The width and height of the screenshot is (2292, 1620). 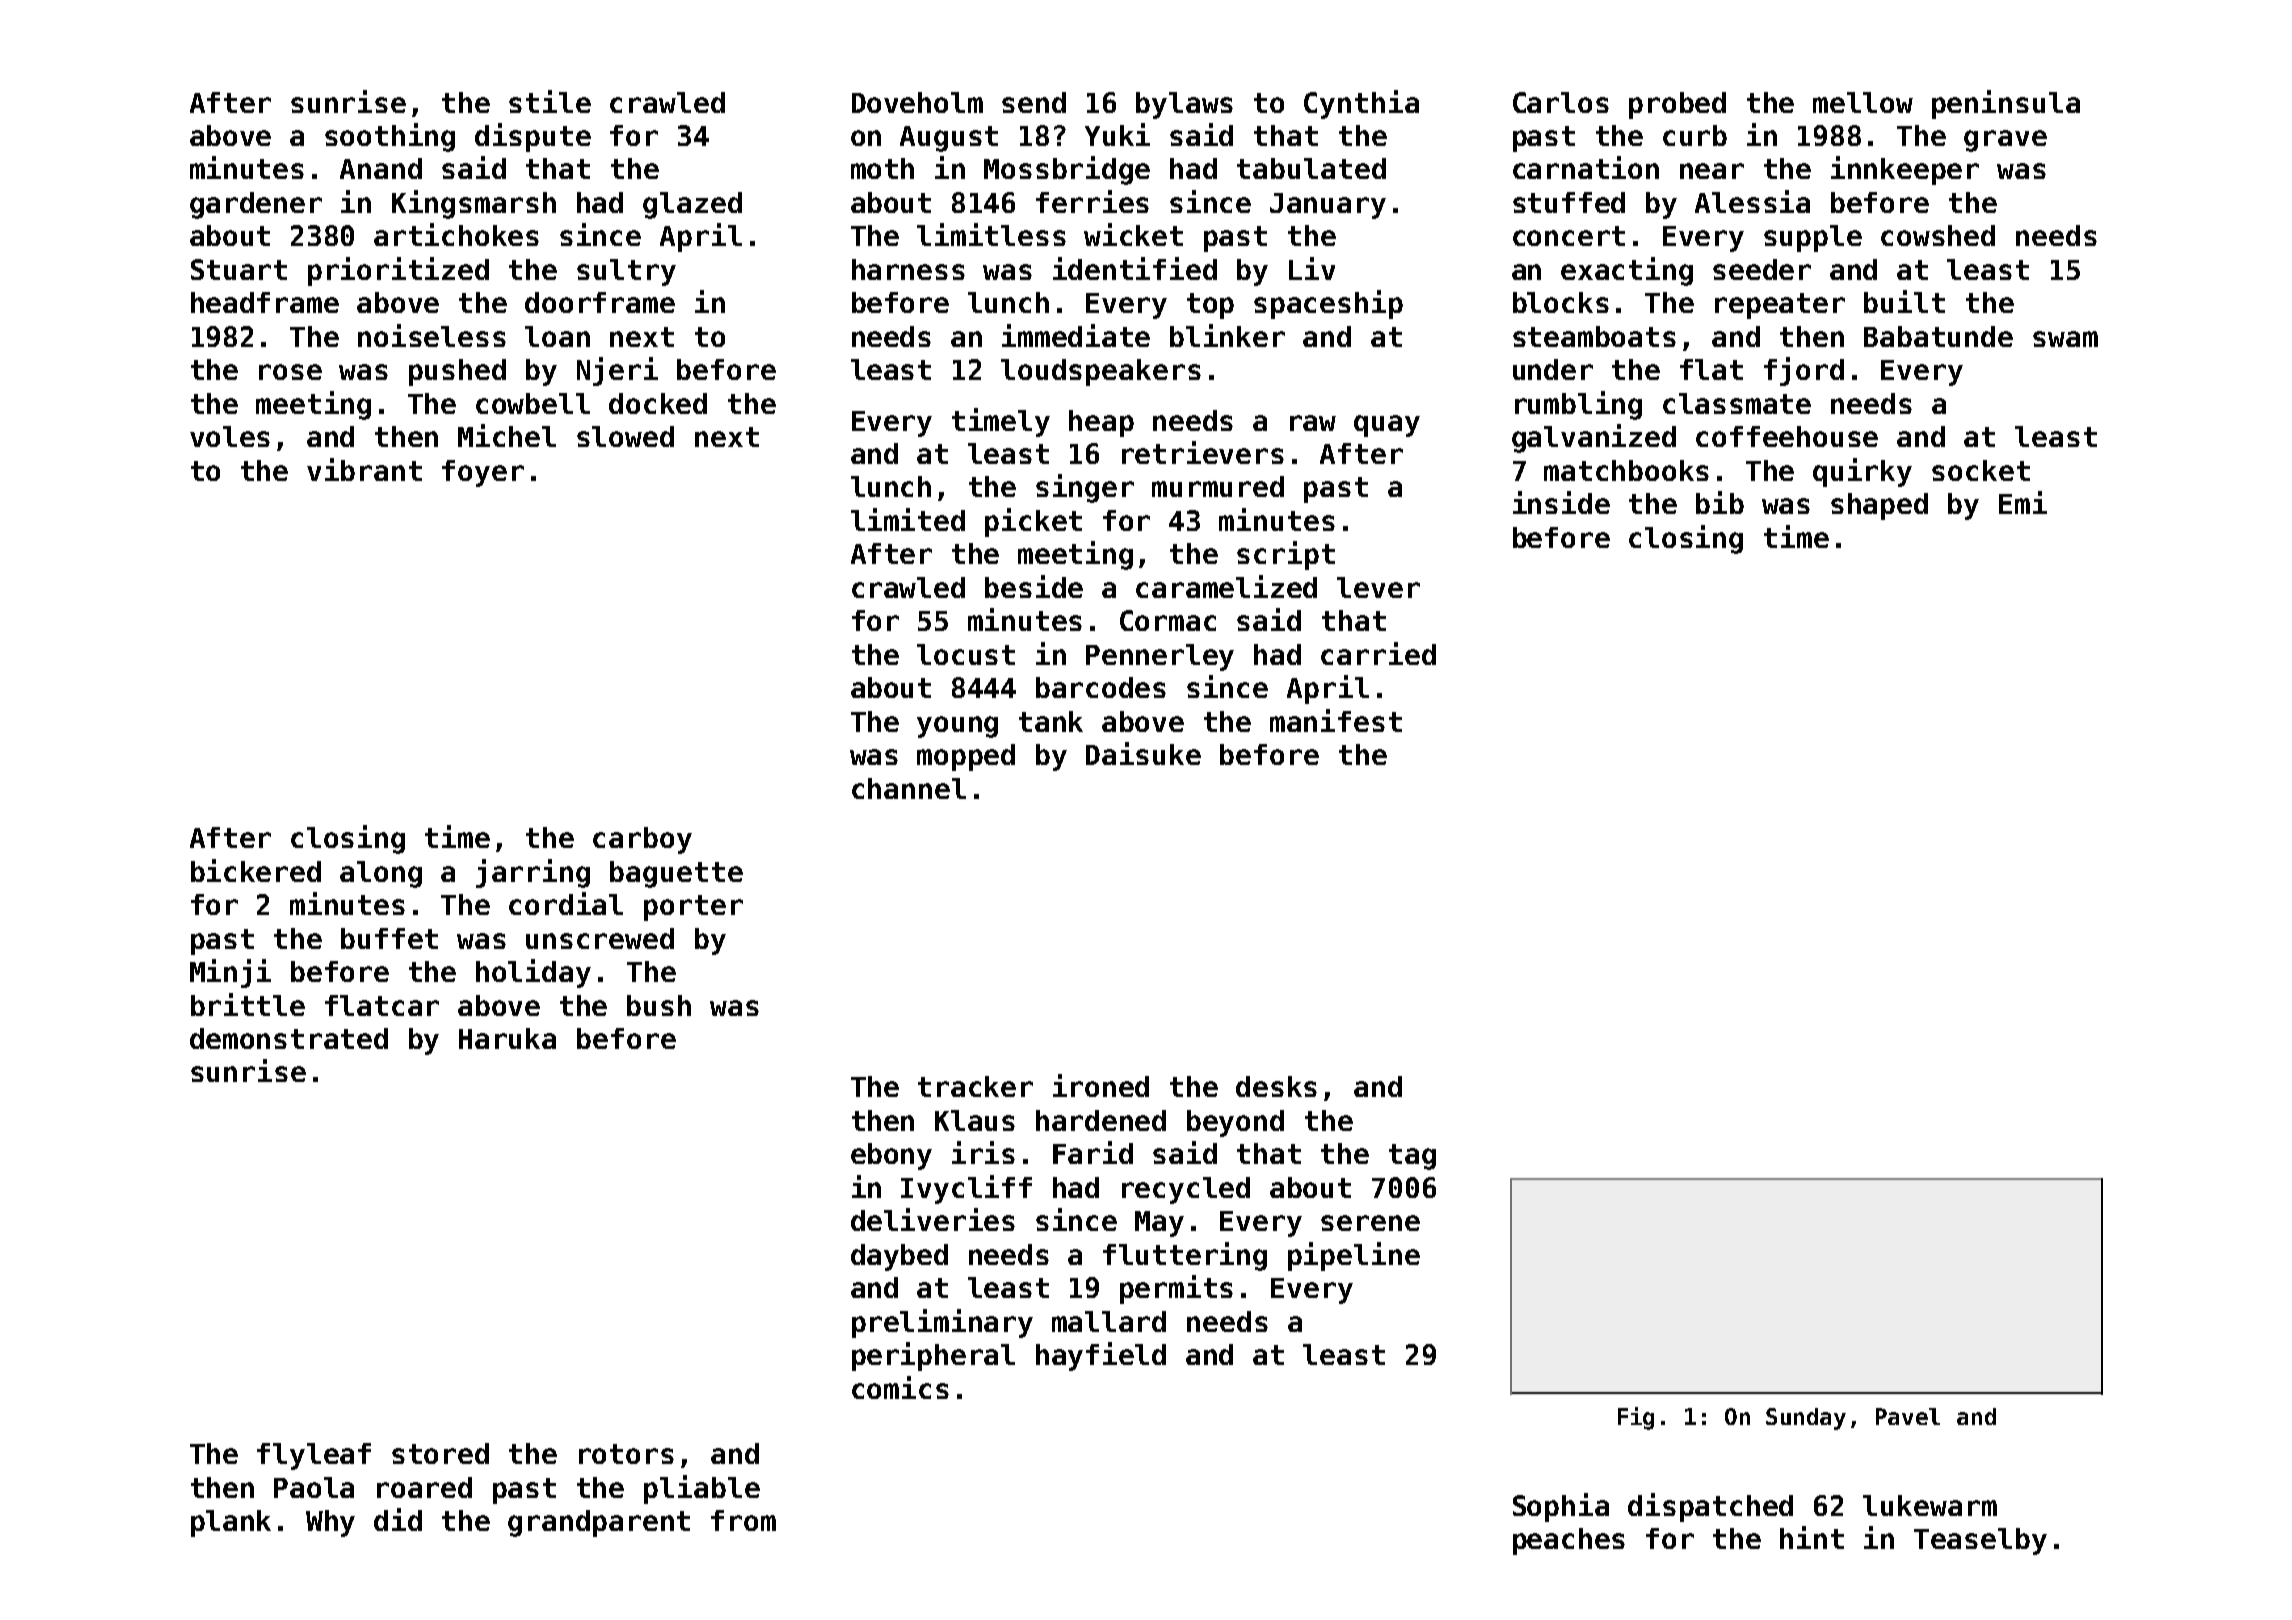 What do you see at coordinates (2006, 104) in the screenshot?
I see `peninsula` at bounding box center [2006, 104].
